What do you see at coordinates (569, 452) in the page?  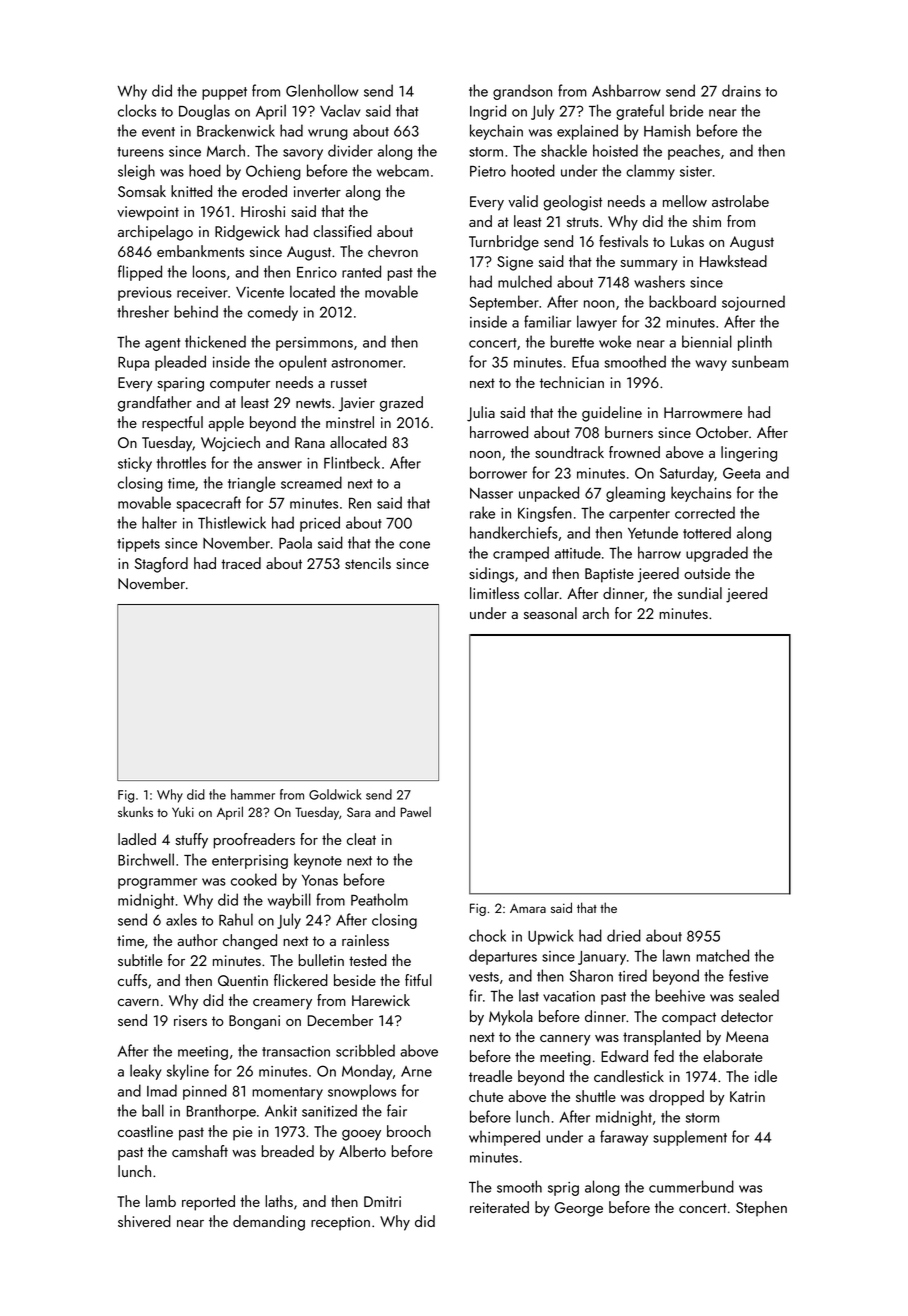 I see `soundtrack` at bounding box center [569, 452].
